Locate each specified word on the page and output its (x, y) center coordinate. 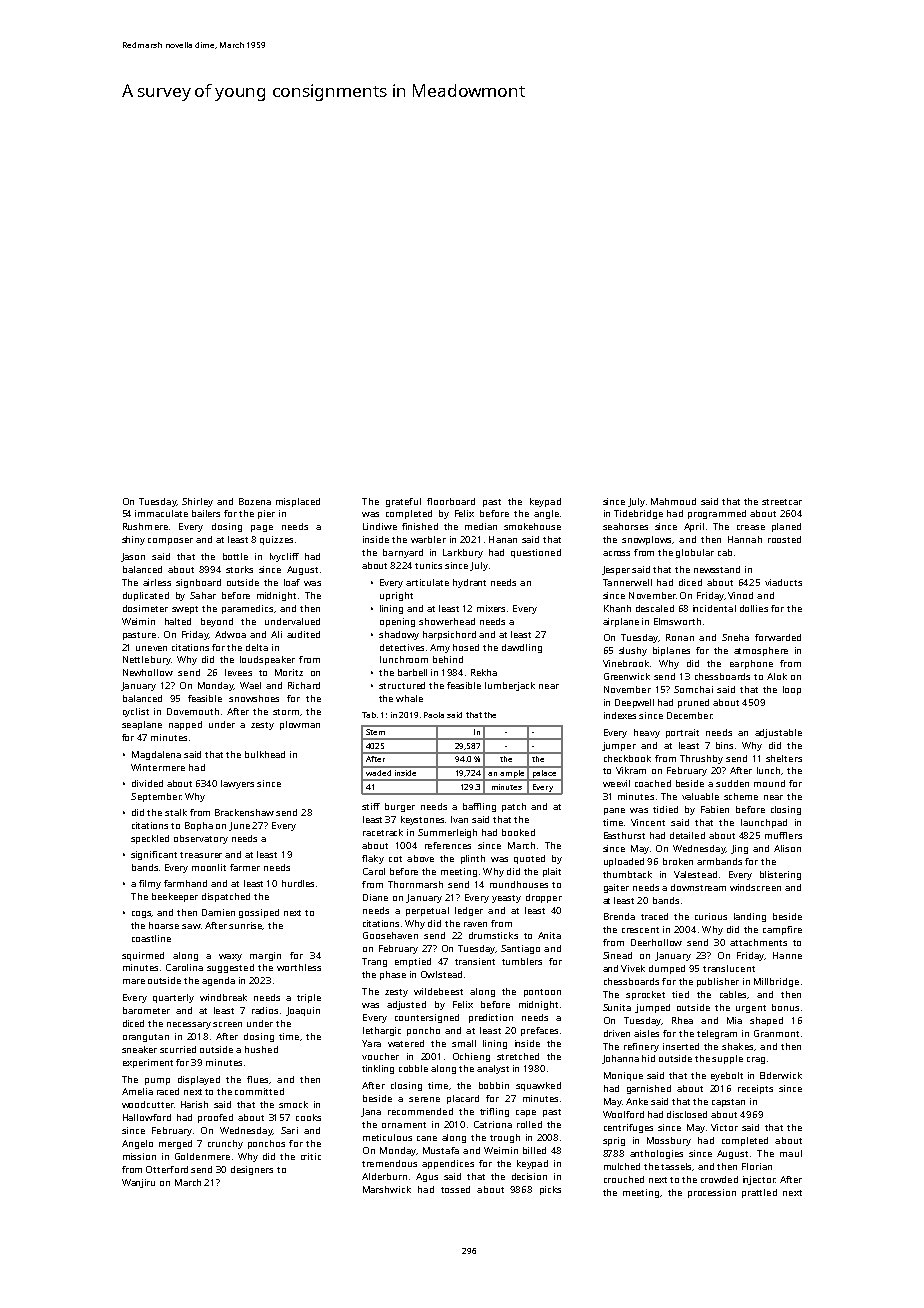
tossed (455, 1189)
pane (614, 811)
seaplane (142, 725)
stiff (371, 806)
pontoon (542, 993)
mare (134, 981)
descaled (655, 608)
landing (750, 917)
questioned (536, 553)
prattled (759, 1193)
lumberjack (510, 686)
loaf (292, 582)
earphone (751, 664)
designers (252, 1170)
